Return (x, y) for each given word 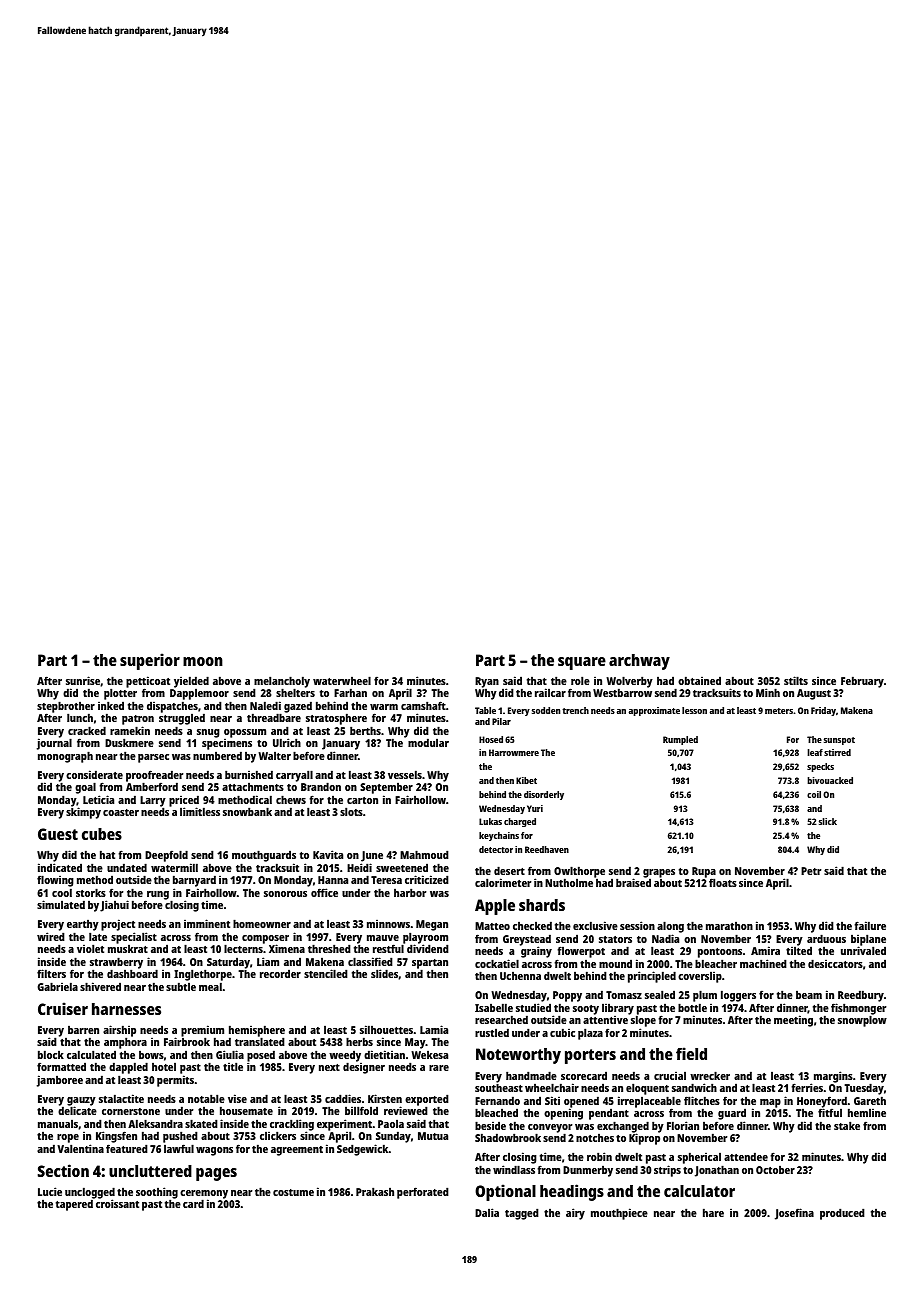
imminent (207, 923)
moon (203, 661)
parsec (153, 758)
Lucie (50, 1191)
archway (639, 662)
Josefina (794, 1214)
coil (814, 794)
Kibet (526, 780)
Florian (683, 1125)
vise (237, 1098)
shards (542, 905)
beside (490, 1125)
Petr (811, 871)
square (582, 663)
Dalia (487, 1212)
